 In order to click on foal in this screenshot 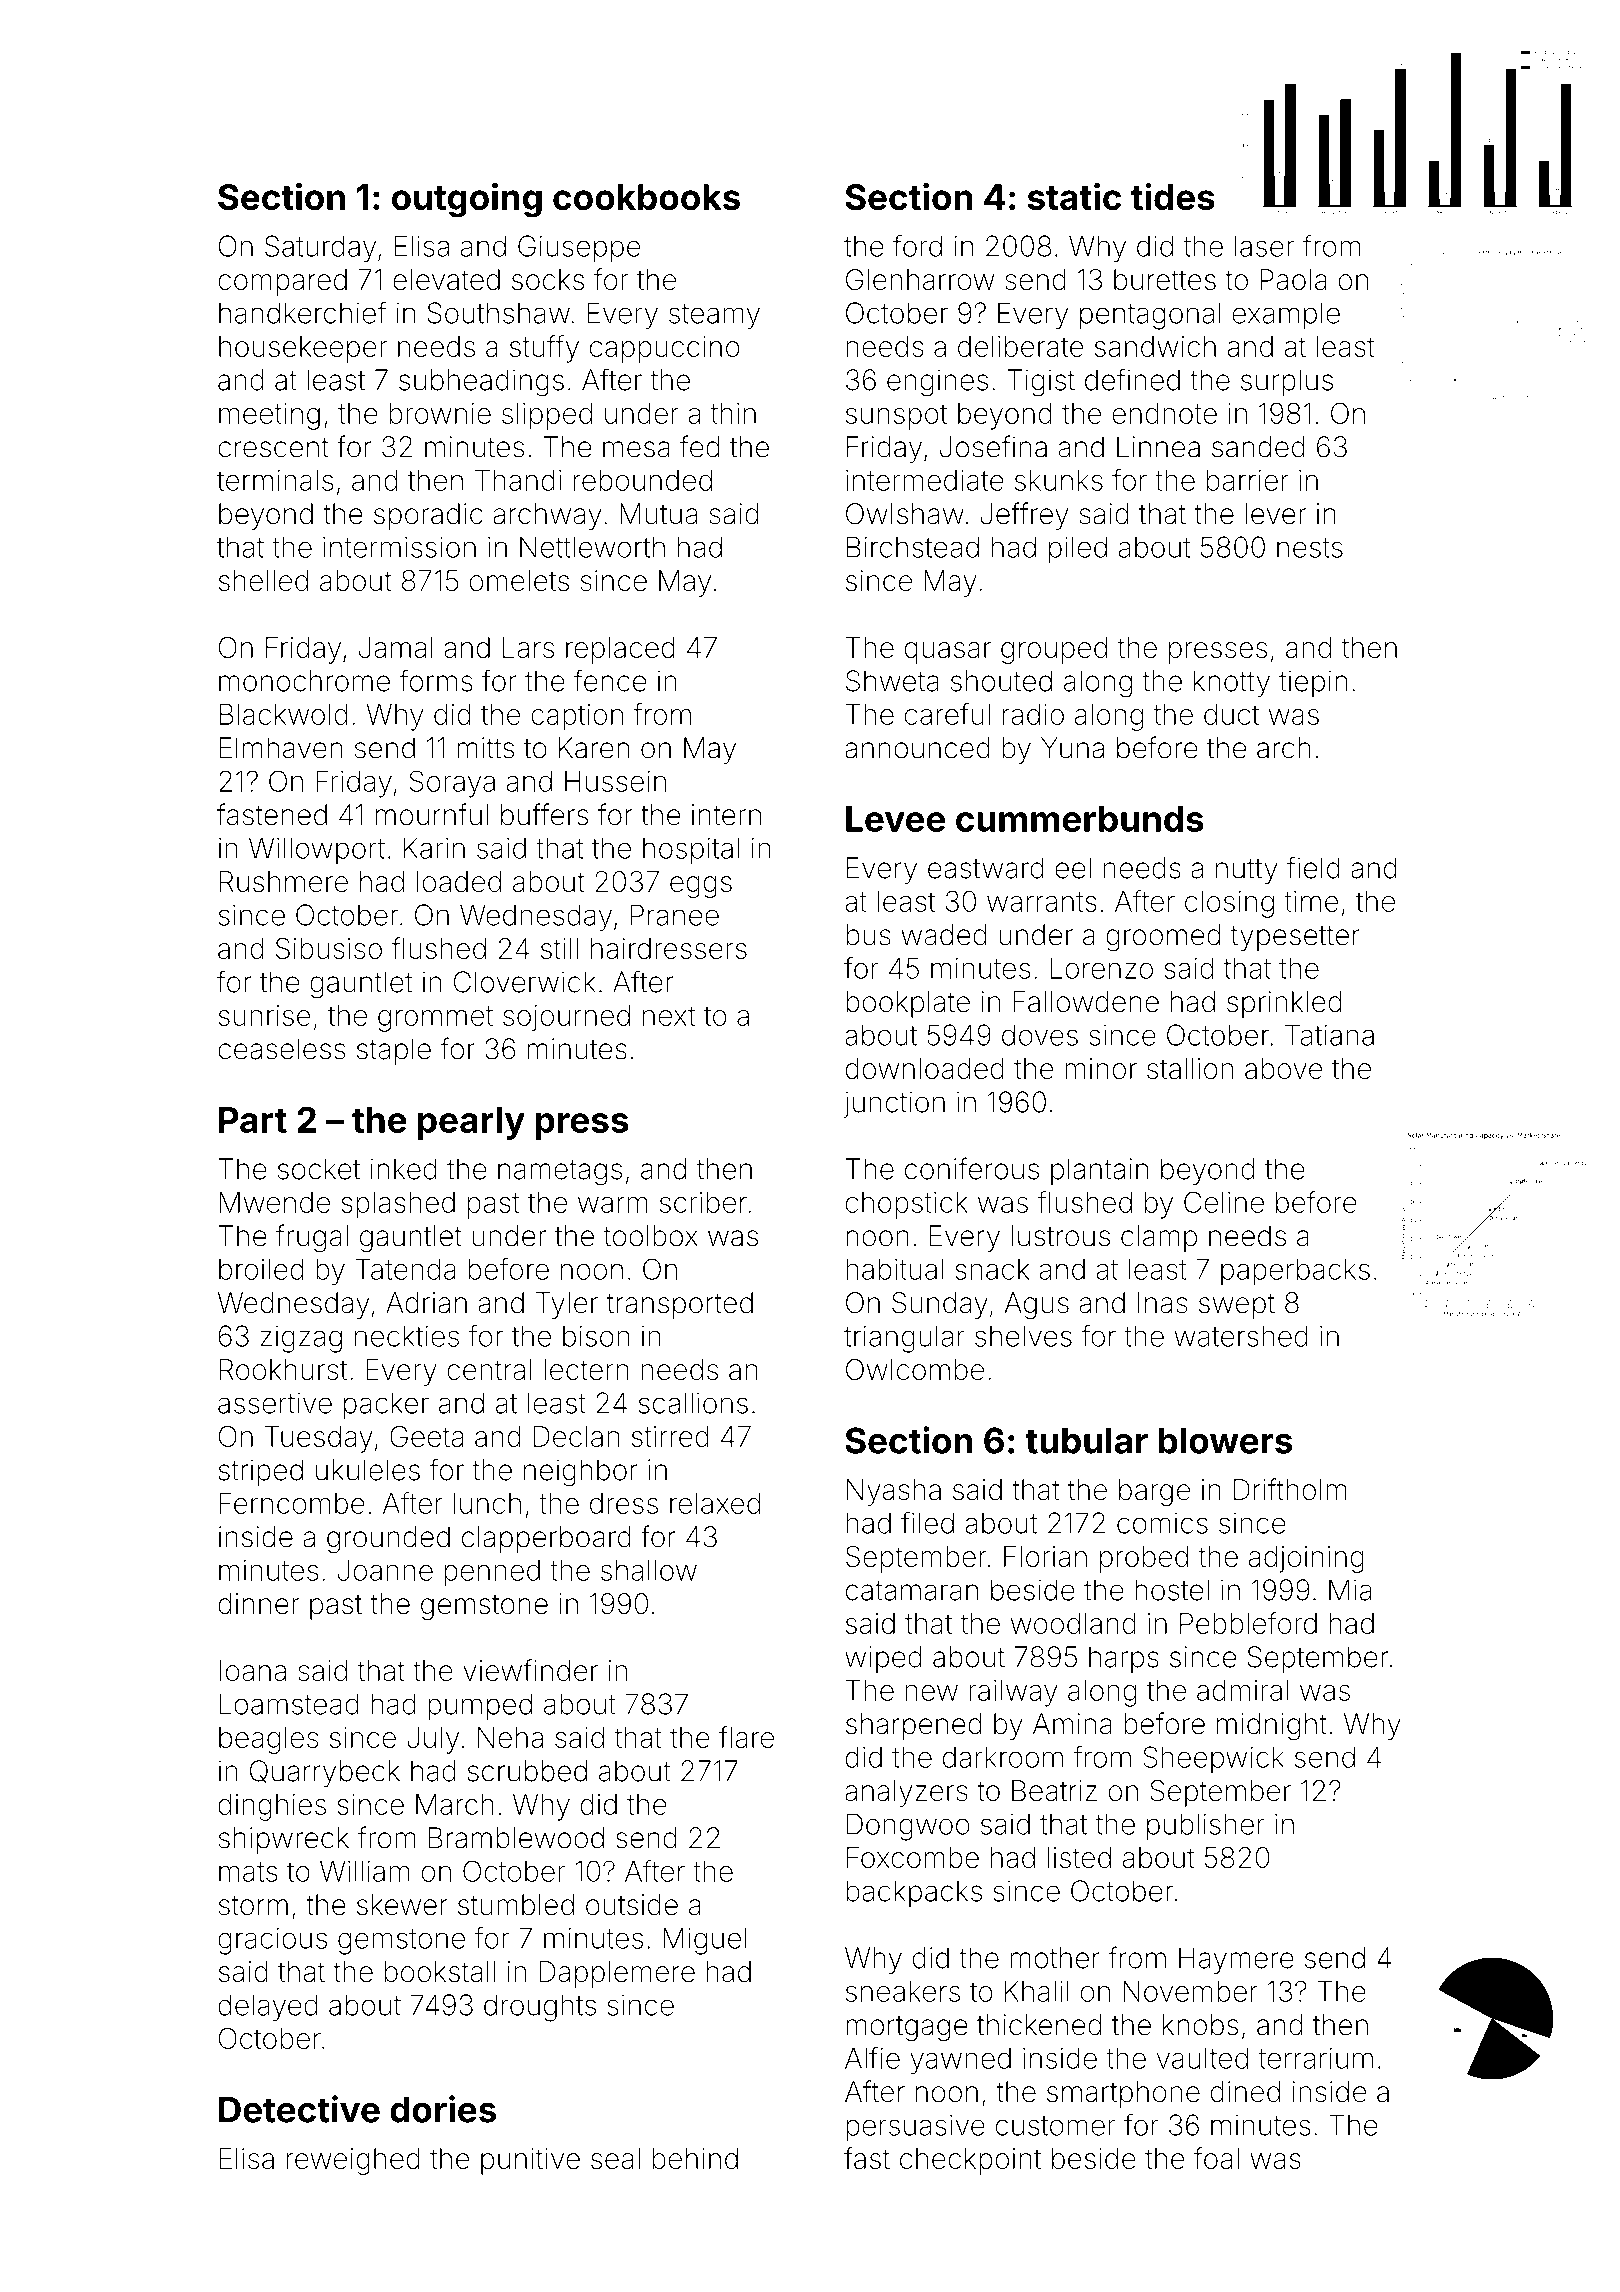, I will do `click(1216, 2158)`.
